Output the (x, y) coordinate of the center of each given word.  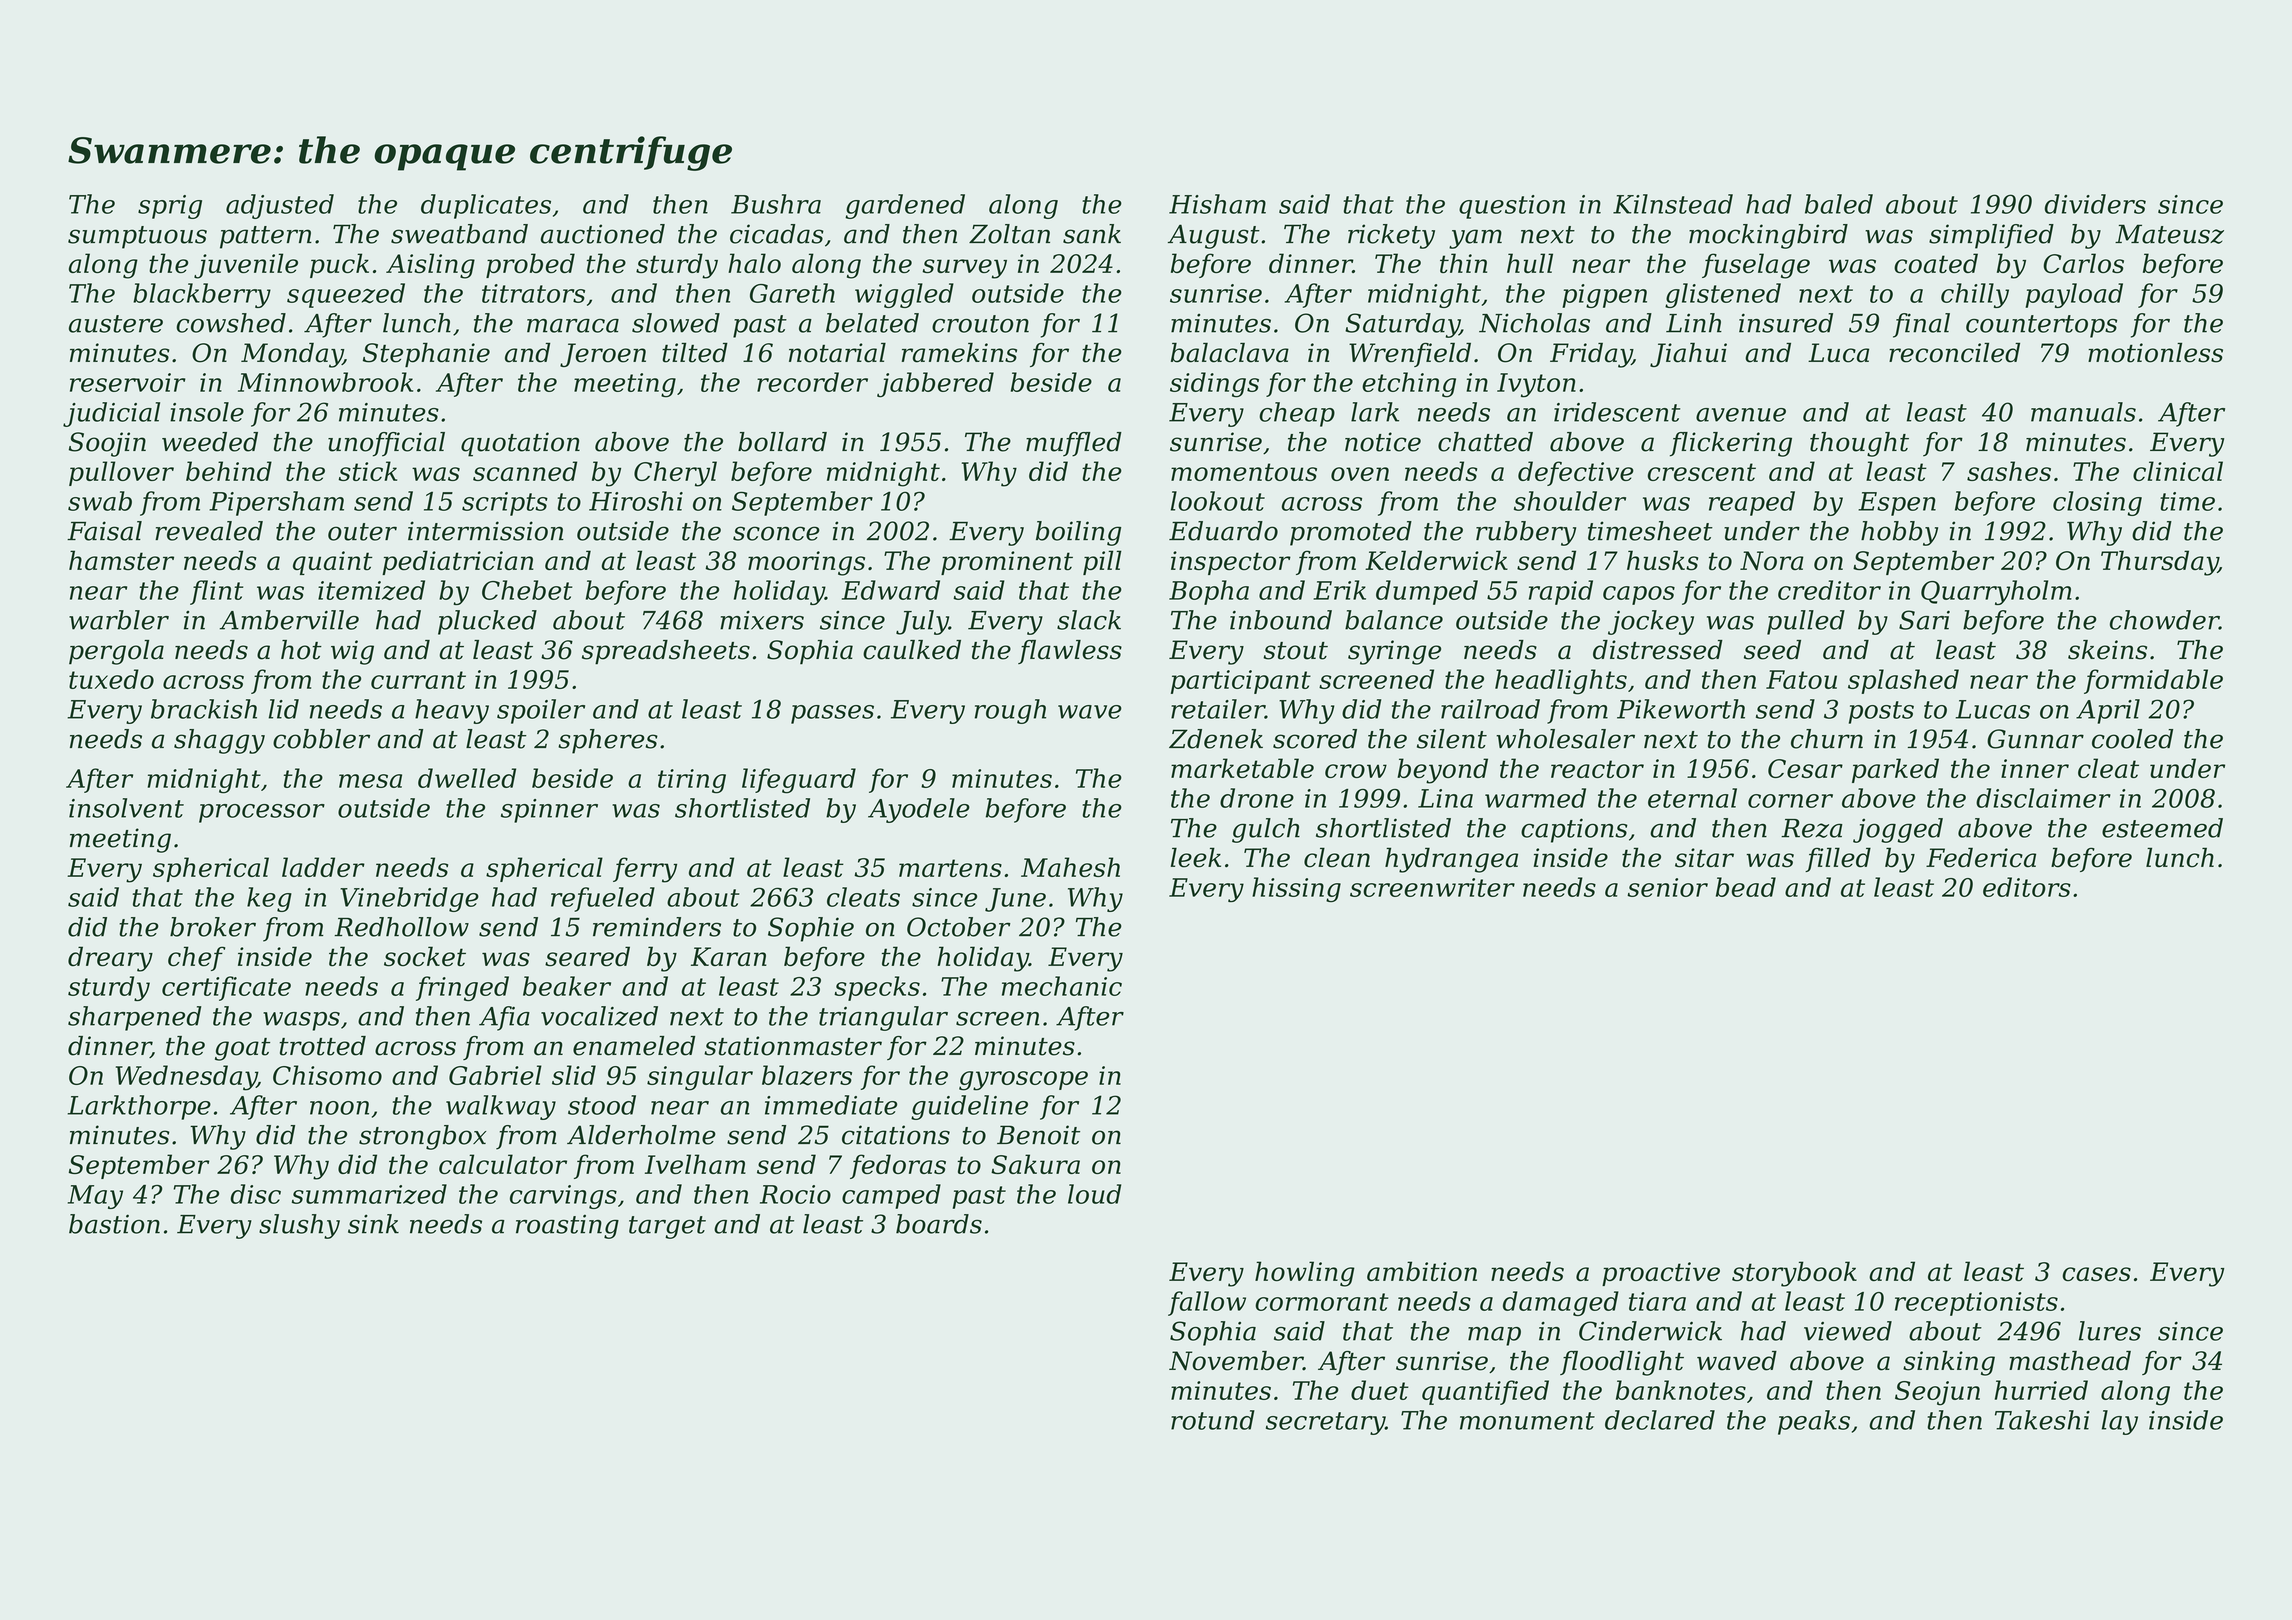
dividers (2095, 204)
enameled (634, 1046)
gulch (1266, 830)
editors (2027, 887)
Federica (1981, 857)
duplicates (486, 206)
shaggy (219, 741)
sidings (1214, 385)
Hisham (1217, 204)
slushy (299, 1226)
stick (368, 471)
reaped (1752, 503)
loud (1094, 1194)
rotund (1213, 1420)
